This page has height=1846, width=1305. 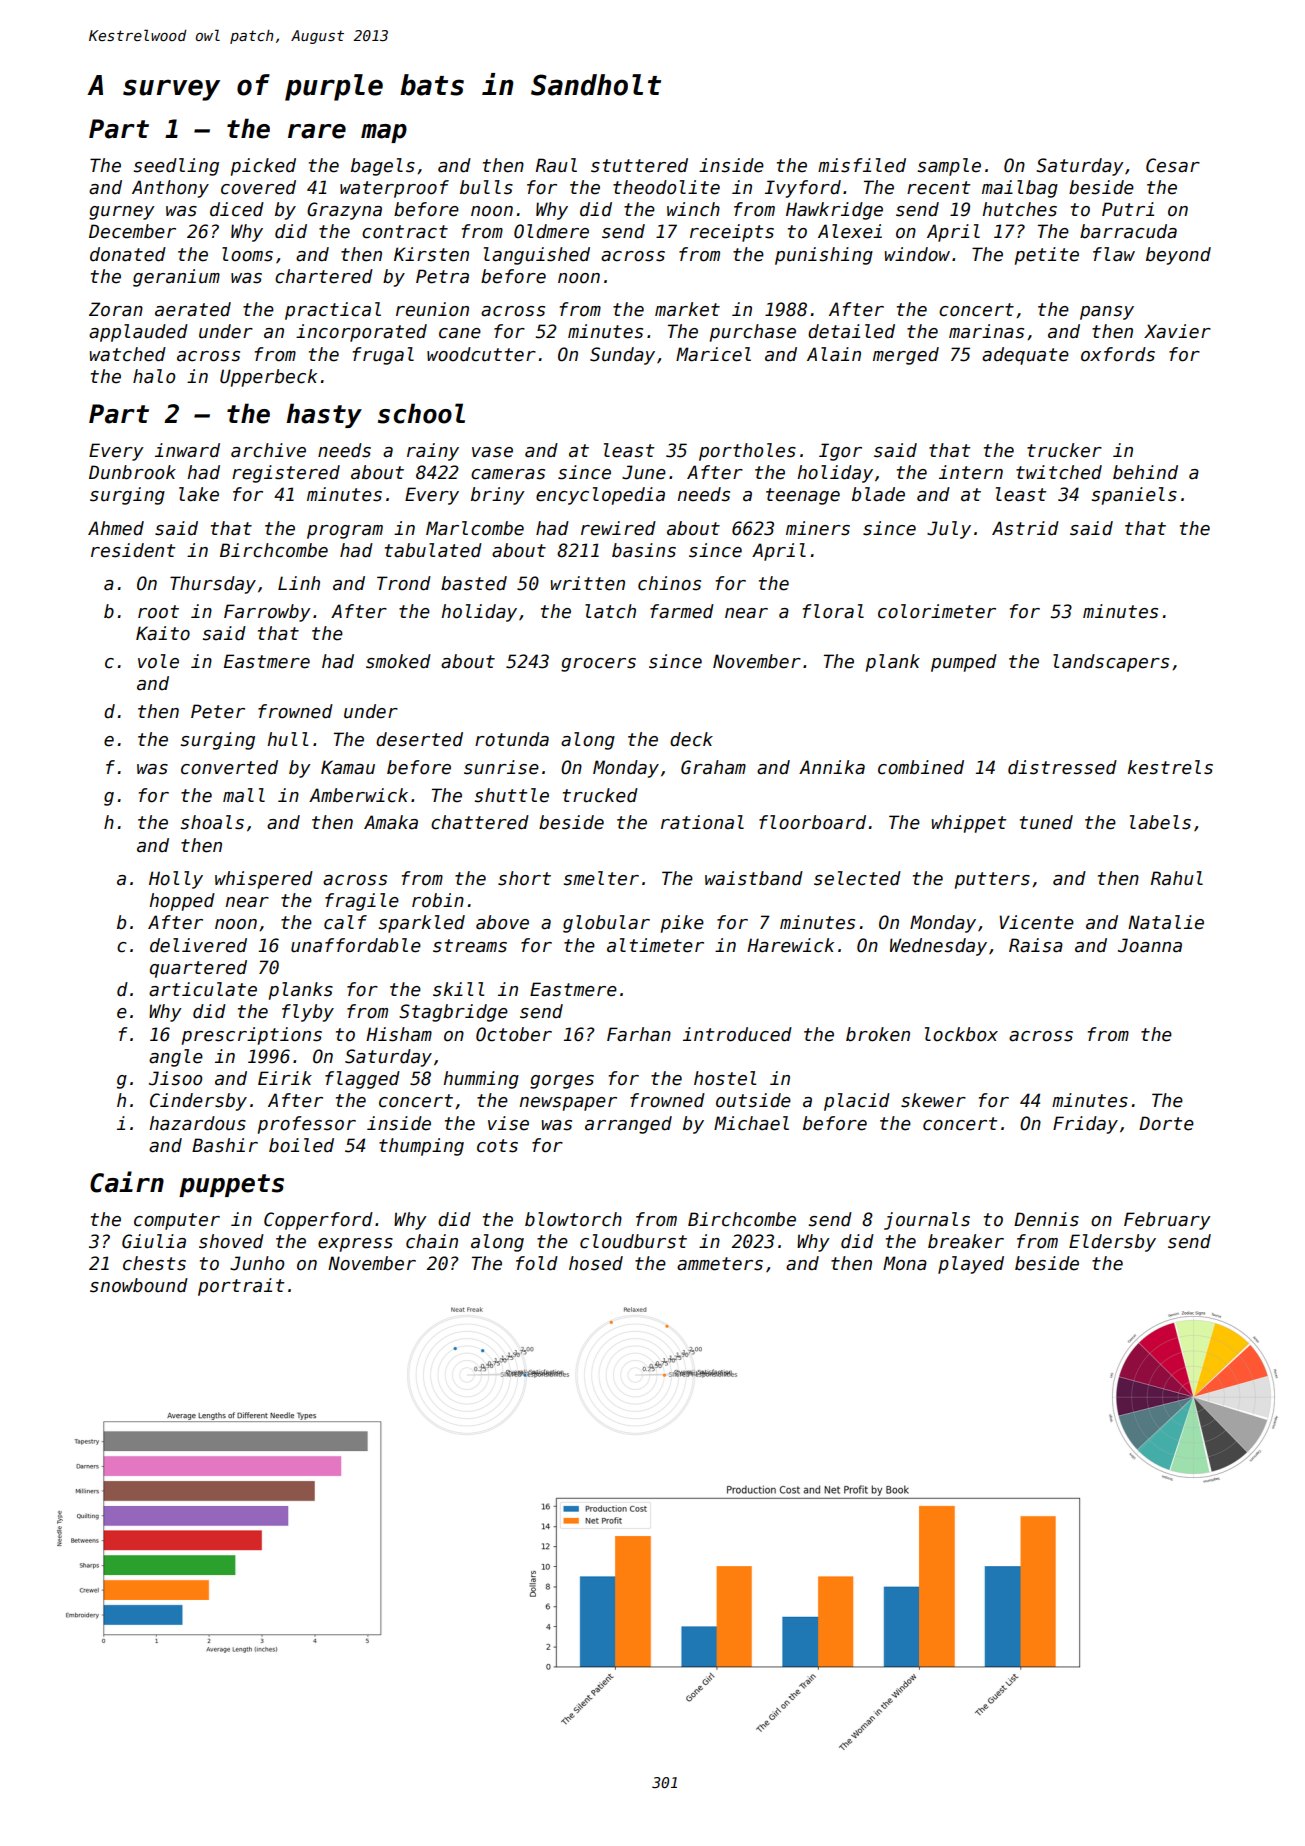 I want to click on watched, so click(x=128, y=354).
